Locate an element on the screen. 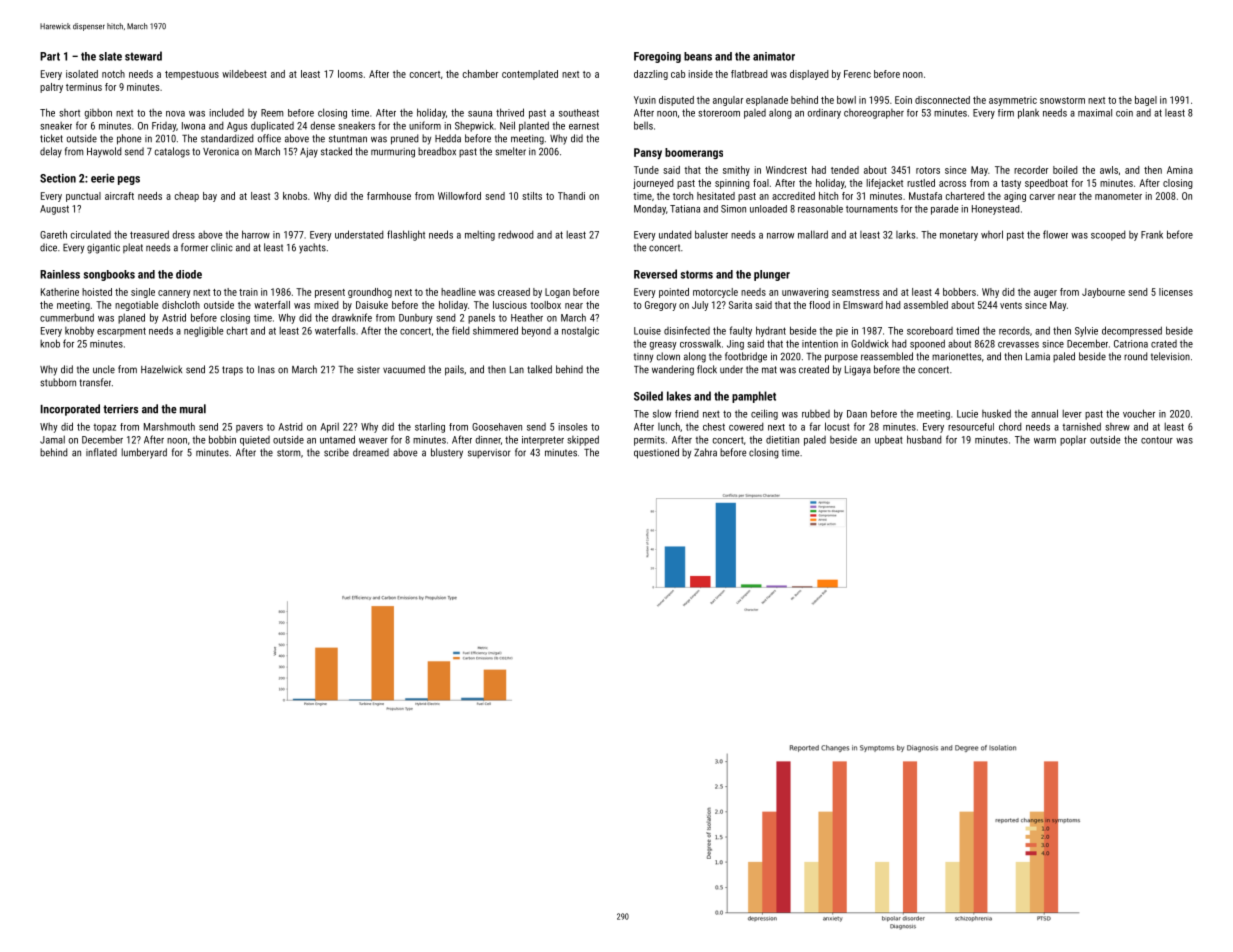  decompressed is located at coordinates (1132, 331).
